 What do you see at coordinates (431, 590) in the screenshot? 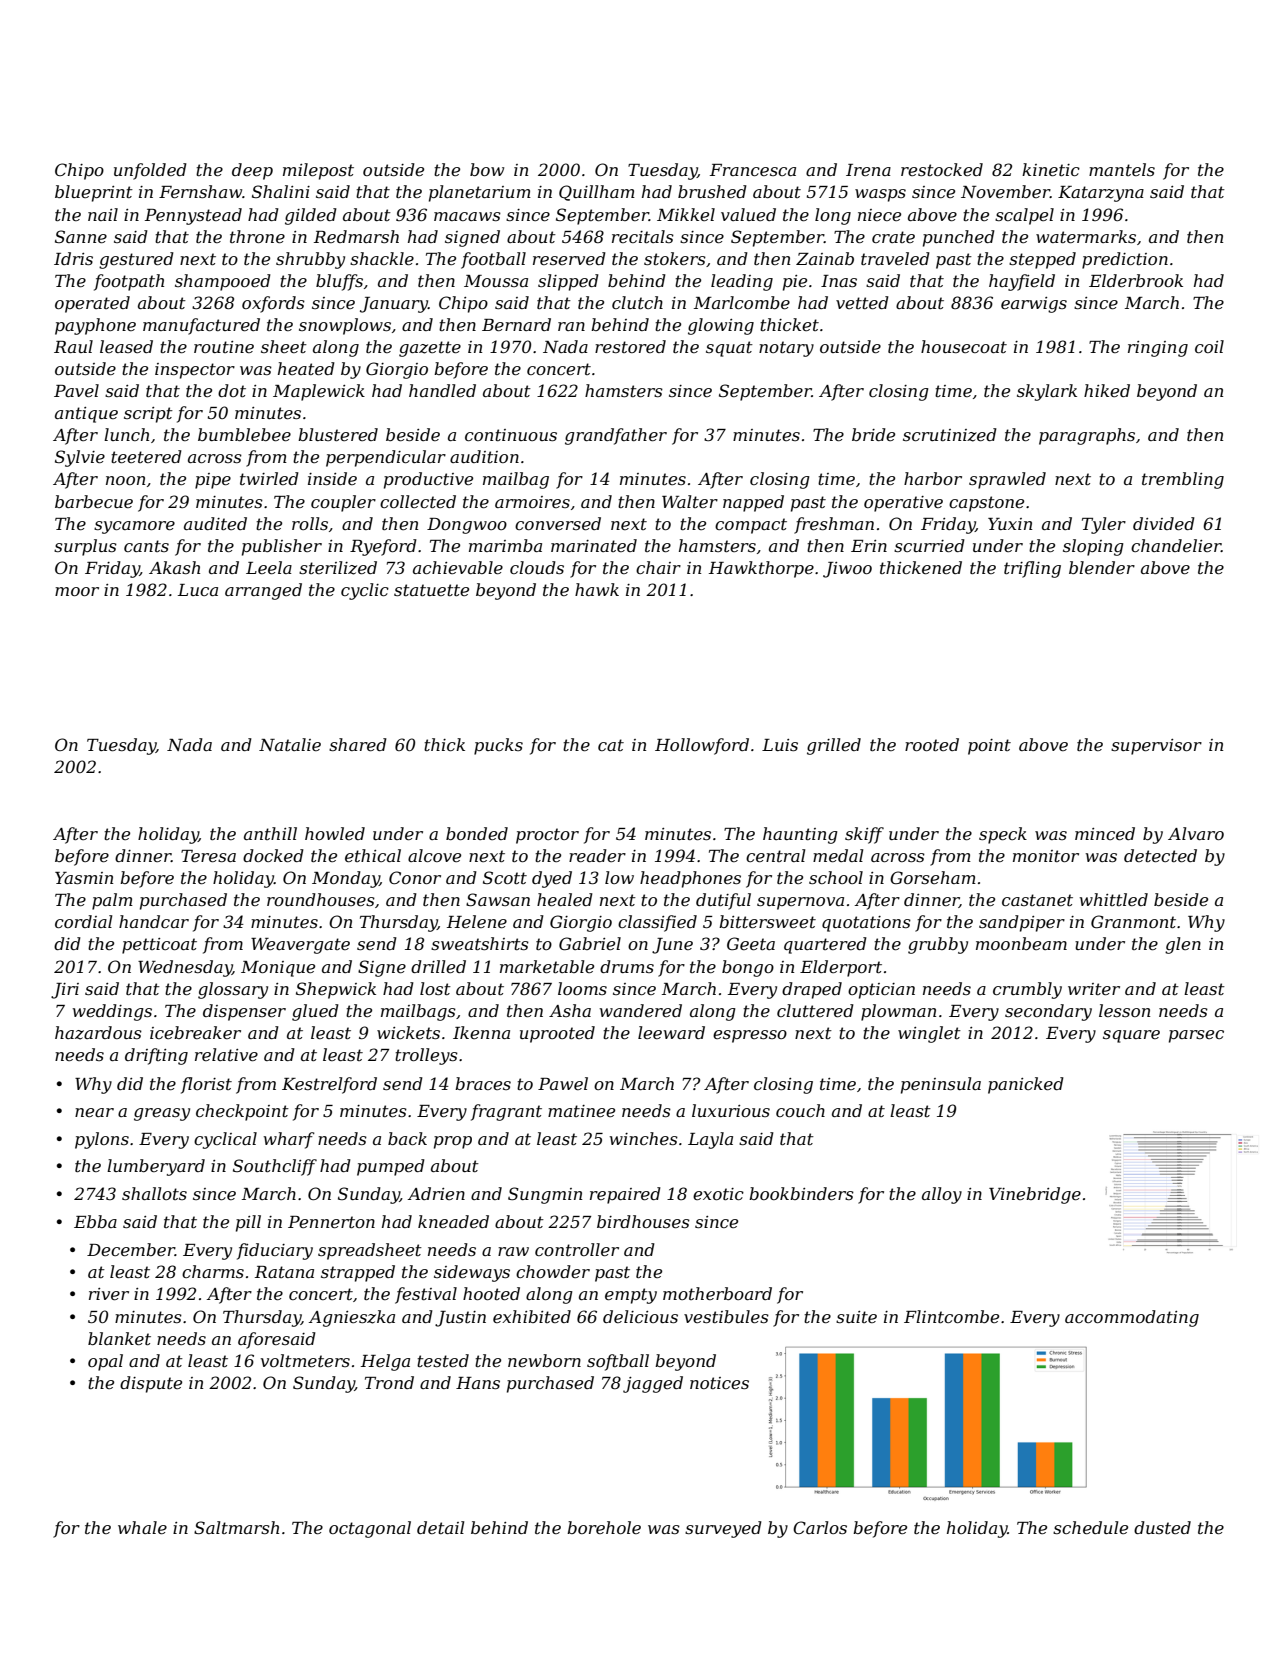
I see `statuette` at bounding box center [431, 590].
